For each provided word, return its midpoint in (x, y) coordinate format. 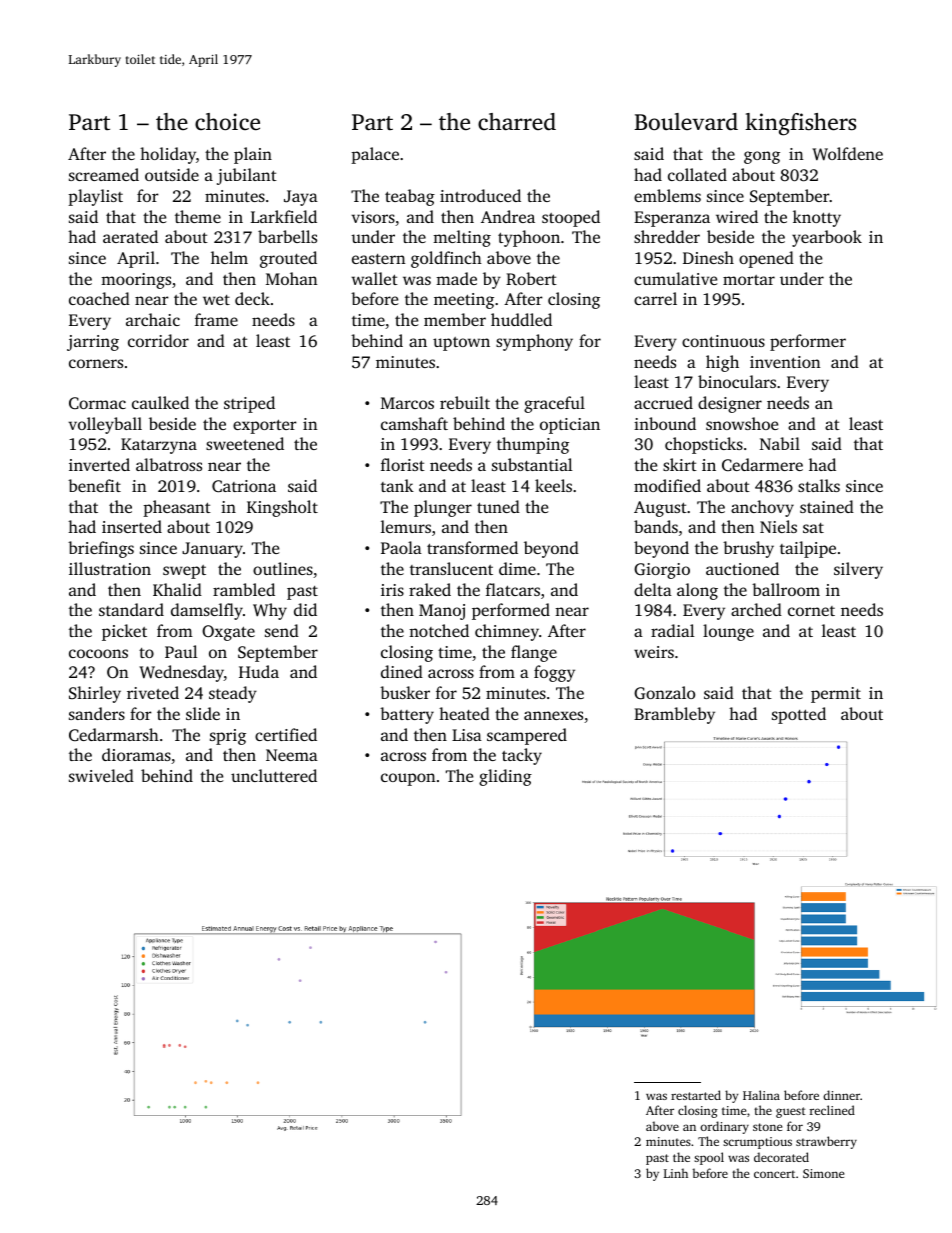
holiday (168, 155)
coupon (408, 779)
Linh (676, 1173)
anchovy (762, 508)
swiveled (101, 775)
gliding (505, 777)
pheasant (177, 508)
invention (785, 362)
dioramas (136, 754)
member (455, 319)
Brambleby (674, 715)
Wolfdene (847, 154)
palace (375, 155)
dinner (841, 1095)
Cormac (97, 403)
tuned (498, 506)
